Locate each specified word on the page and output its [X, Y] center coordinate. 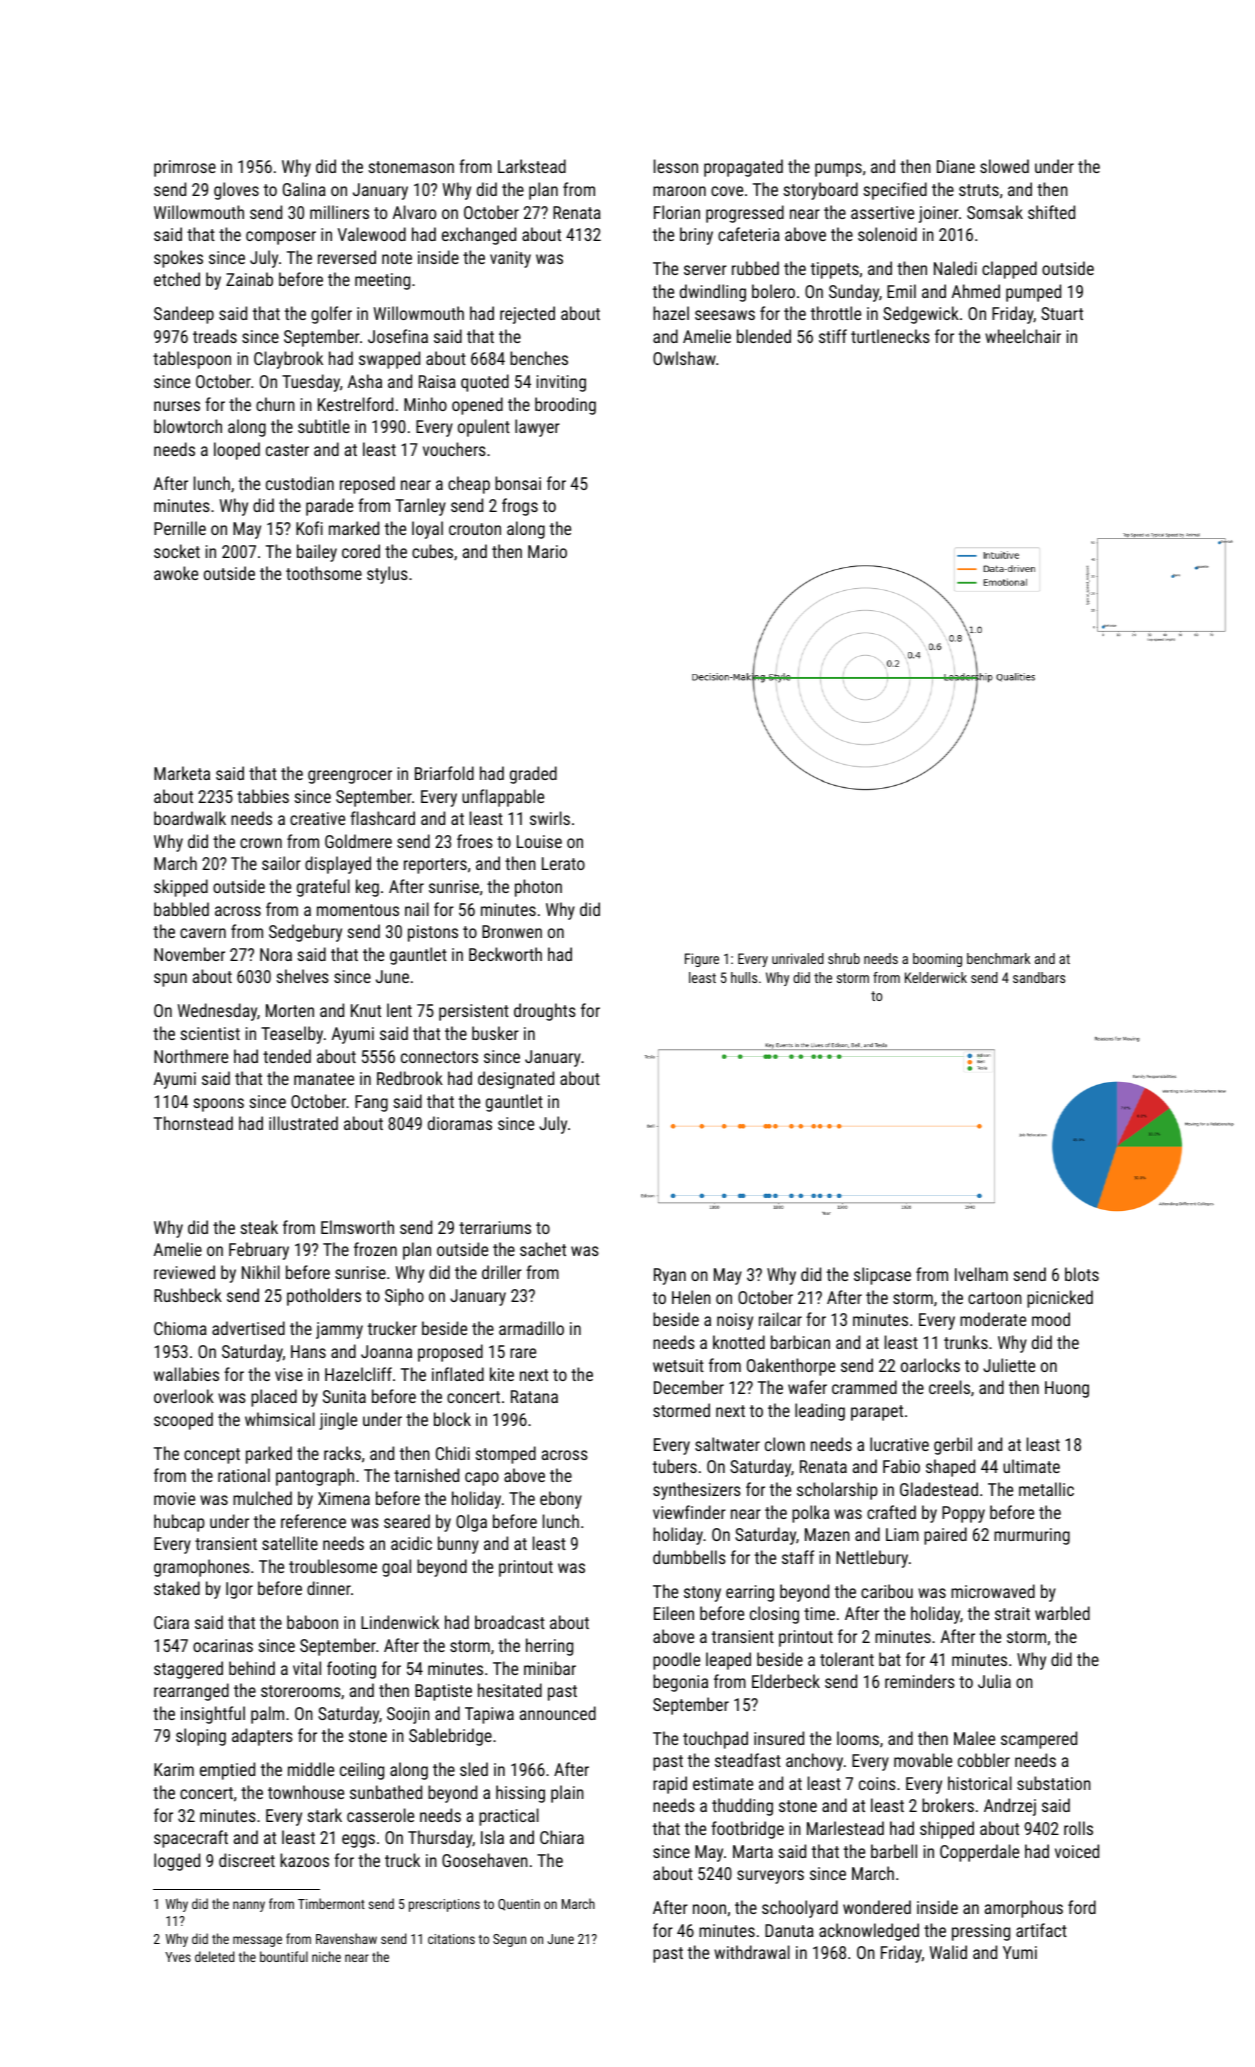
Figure [702, 960]
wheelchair [1023, 336]
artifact [1041, 1930]
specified [895, 191]
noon [709, 1909]
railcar [780, 1319]
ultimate [1031, 1466]
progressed [745, 214]
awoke [176, 573]
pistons [433, 933]
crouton [475, 529]
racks [342, 1453]
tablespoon [192, 360]
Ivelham [981, 1274]
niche [326, 1956]
